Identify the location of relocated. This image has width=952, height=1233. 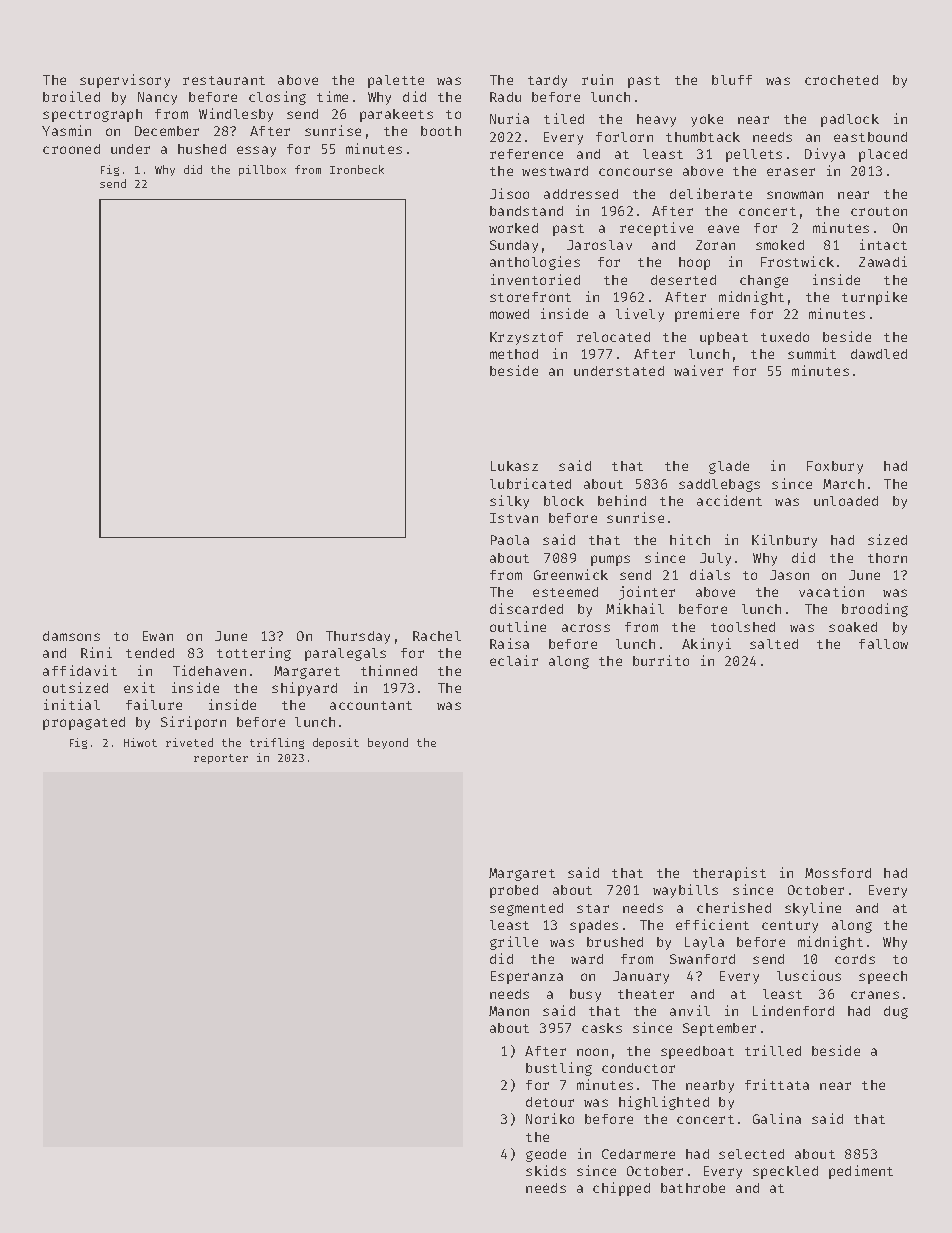
(613, 337).
